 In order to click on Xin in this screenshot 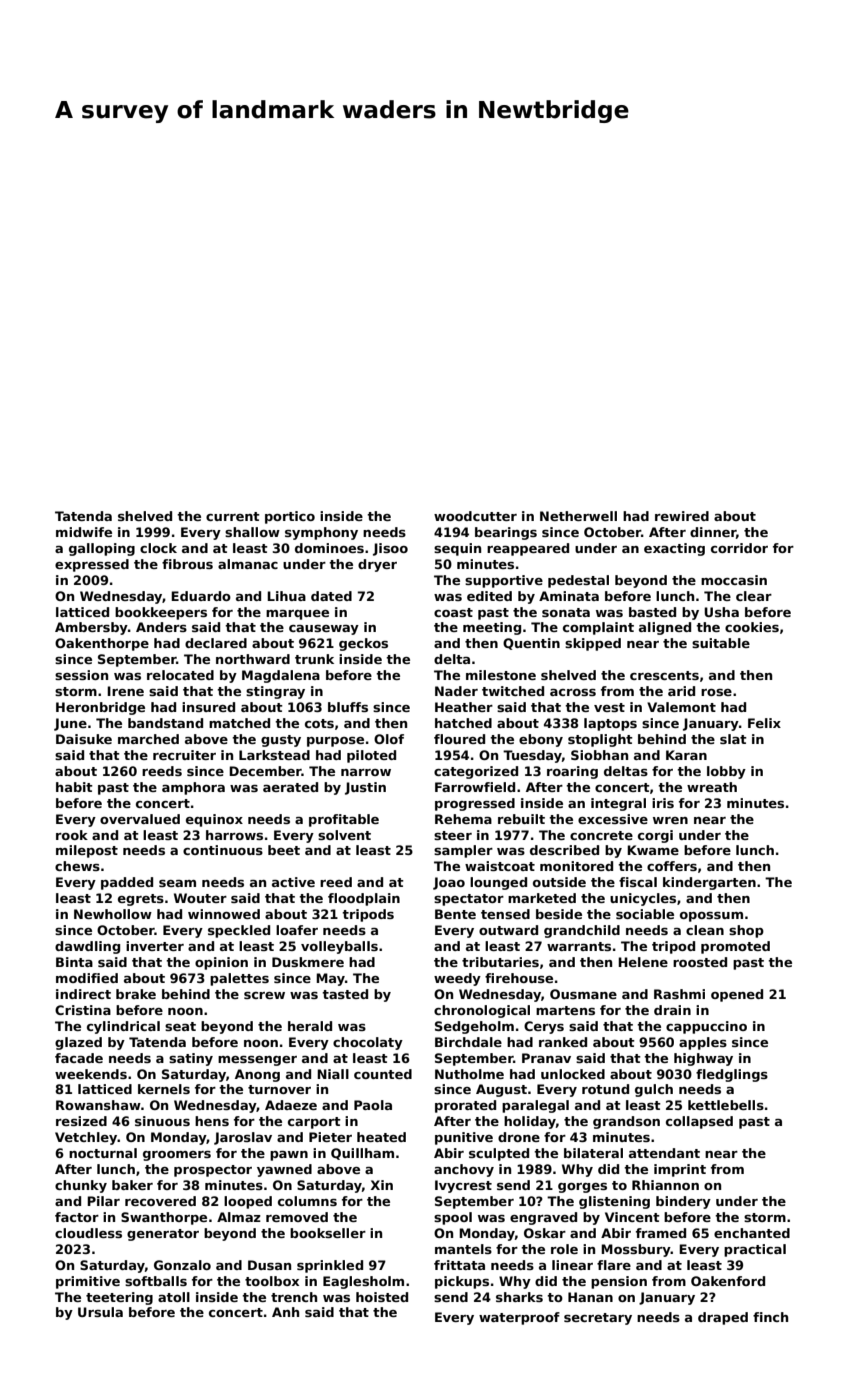, I will do `click(382, 1185)`.
